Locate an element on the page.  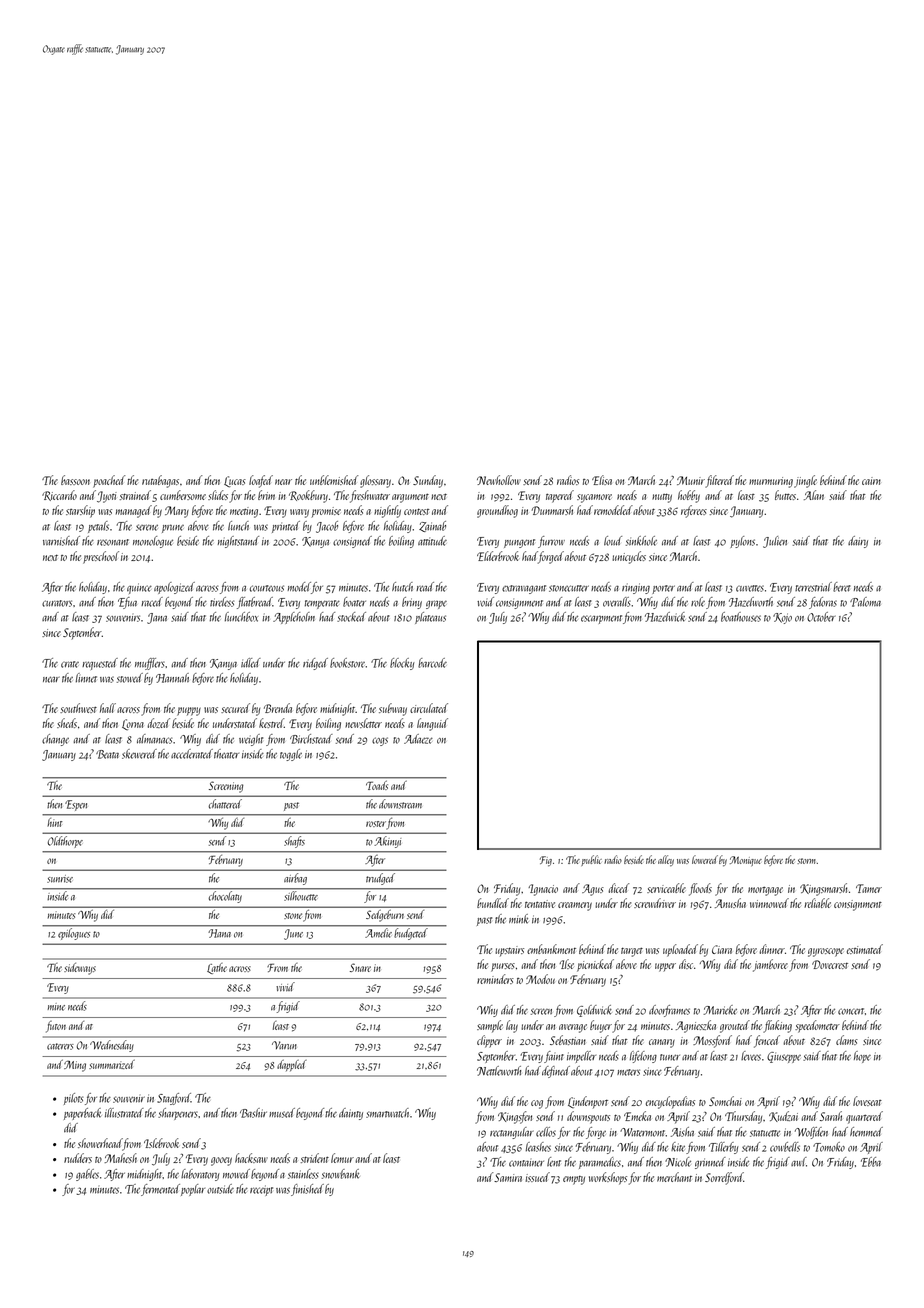
Aisha is located at coordinates (682, 1132).
